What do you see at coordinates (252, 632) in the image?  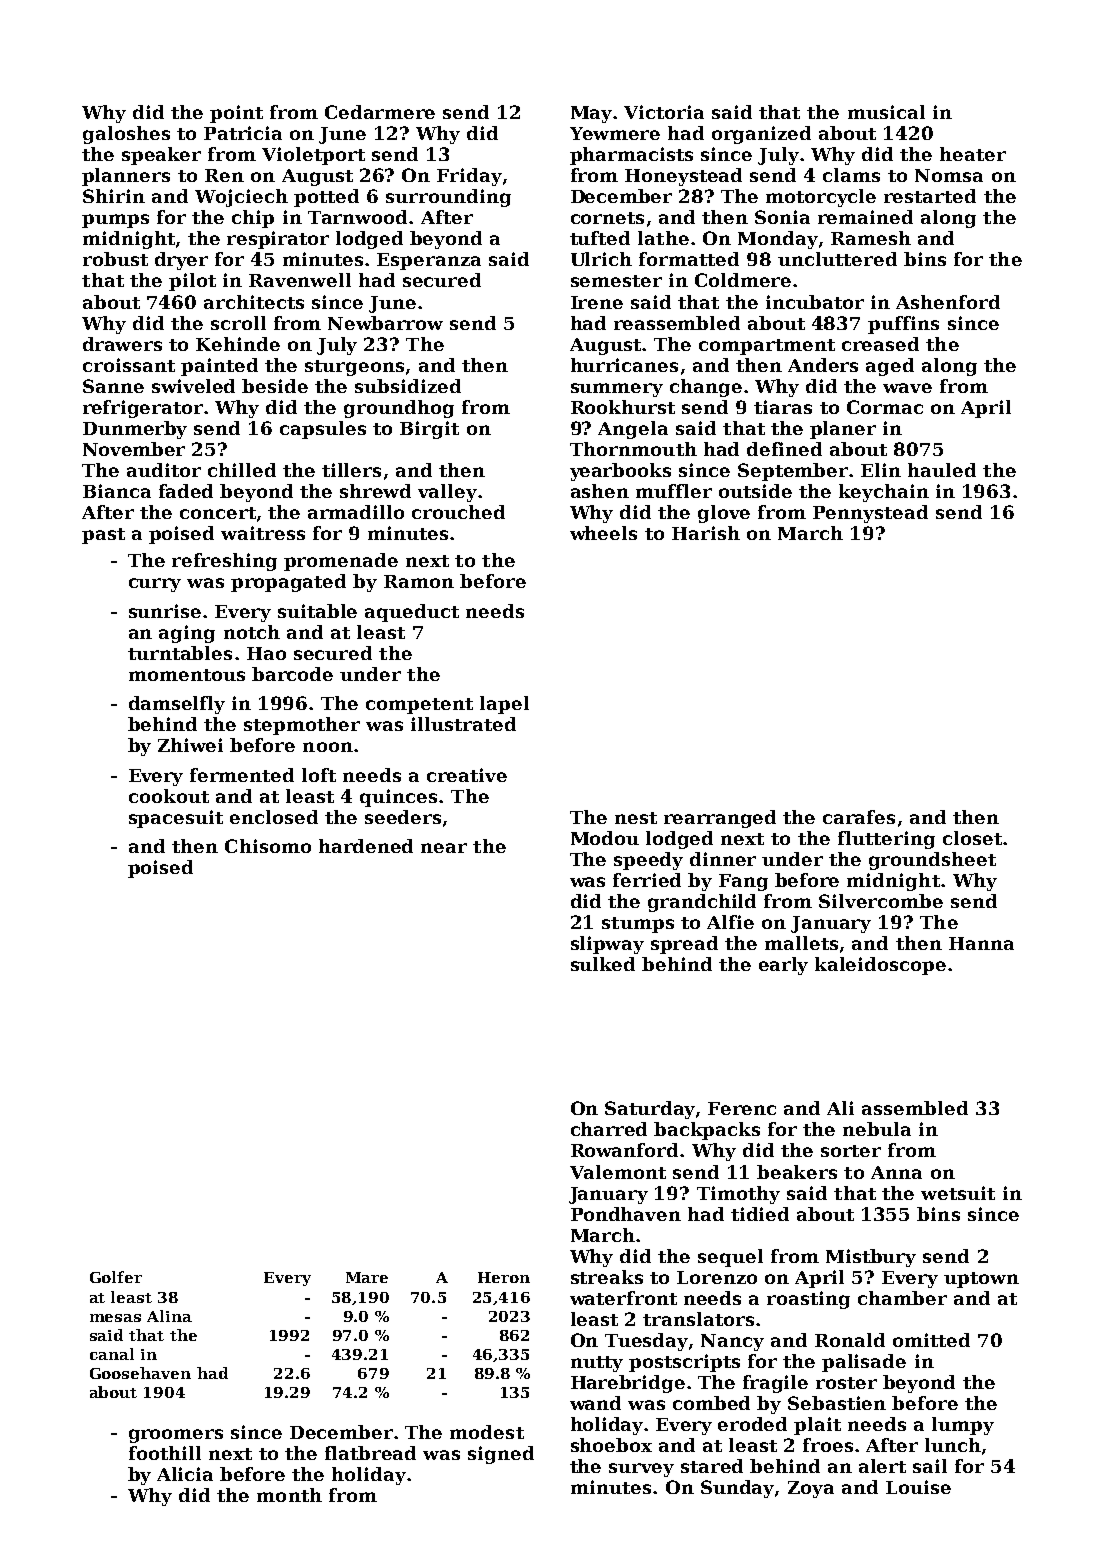 I see `notch` at bounding box center [252, 632].
